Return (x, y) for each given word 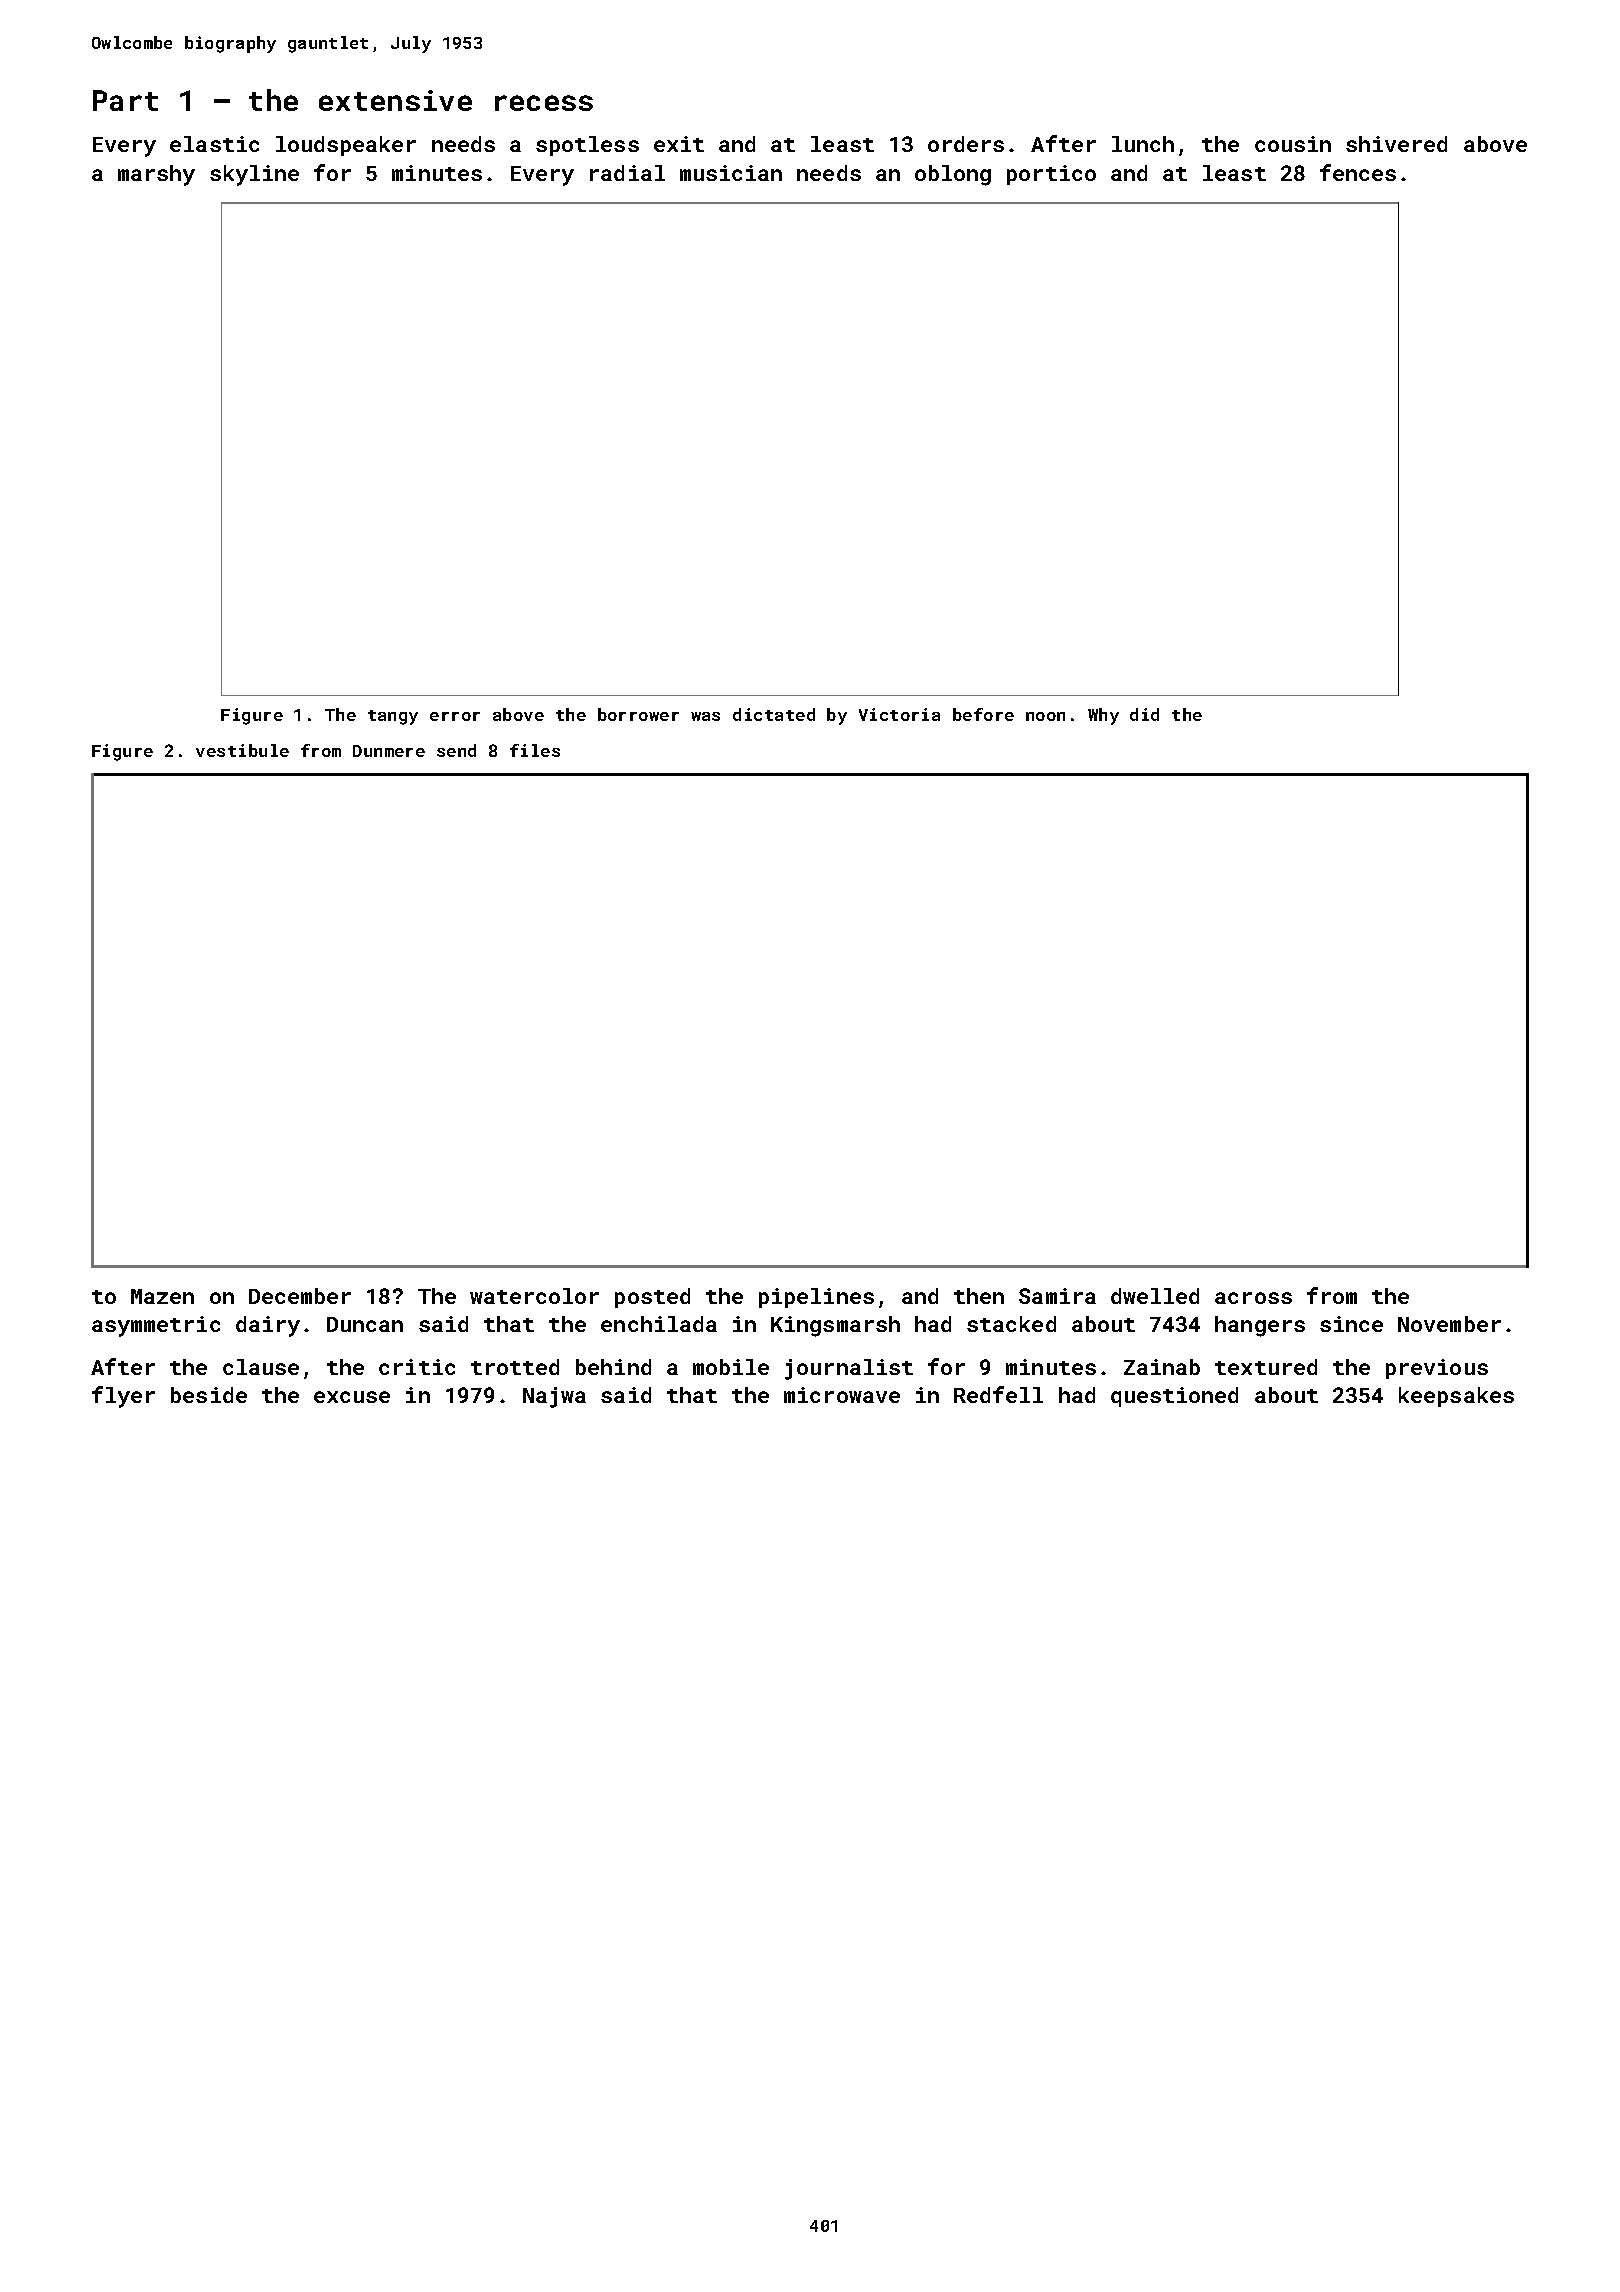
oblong (953, 175)
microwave (842, 1395)
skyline (254, 175)
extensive (395, 100)
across (1253, 1298)
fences (1358, 172)
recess (544, 103)
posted (652, 1298)
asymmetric (156, 1326)
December (300, 1296)
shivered (1396, 144)
